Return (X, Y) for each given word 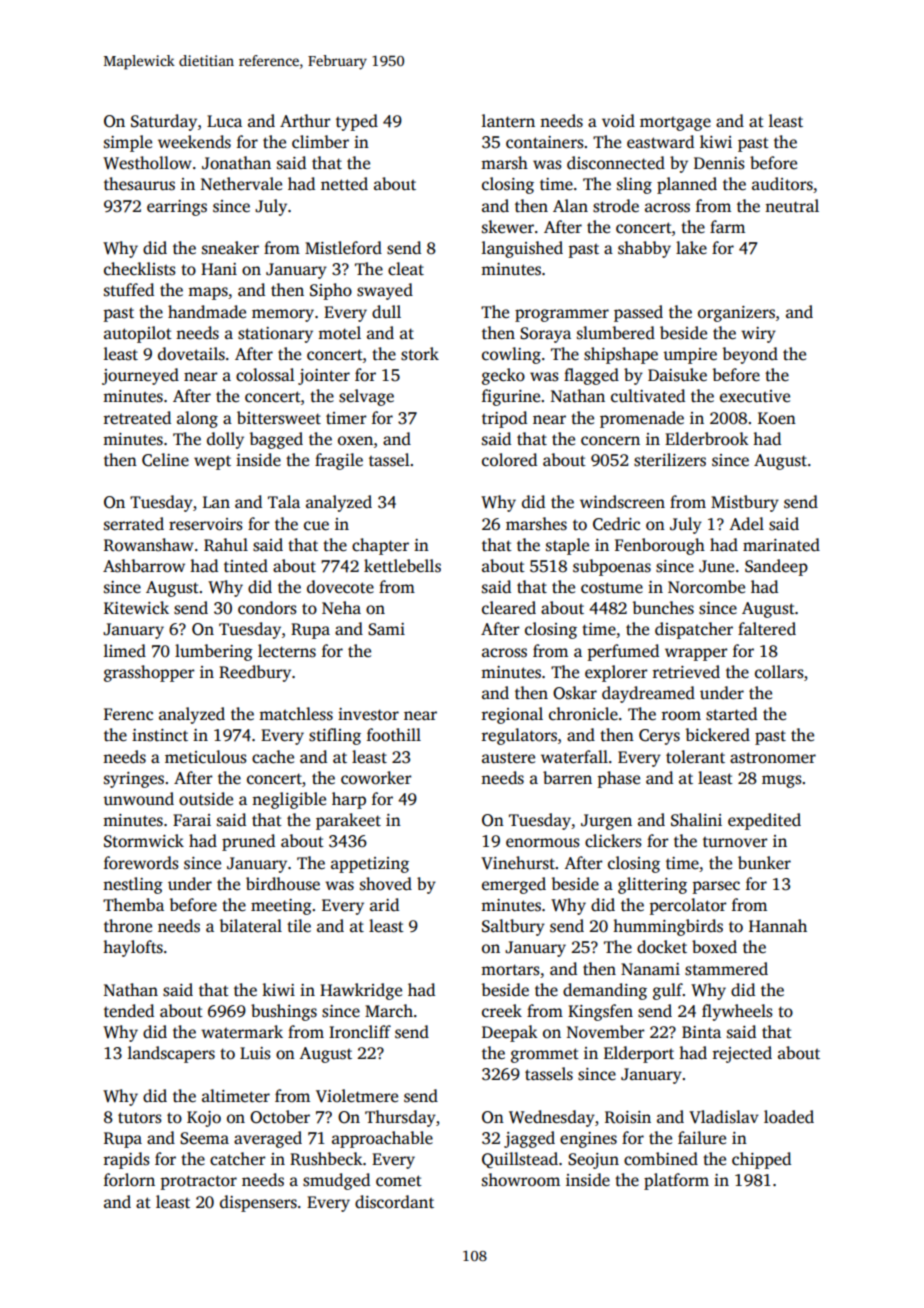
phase (619, 779)
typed (357, 122)
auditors (782, 184)
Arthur (305, 120)
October (280, 1117)
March (389, 1010)
